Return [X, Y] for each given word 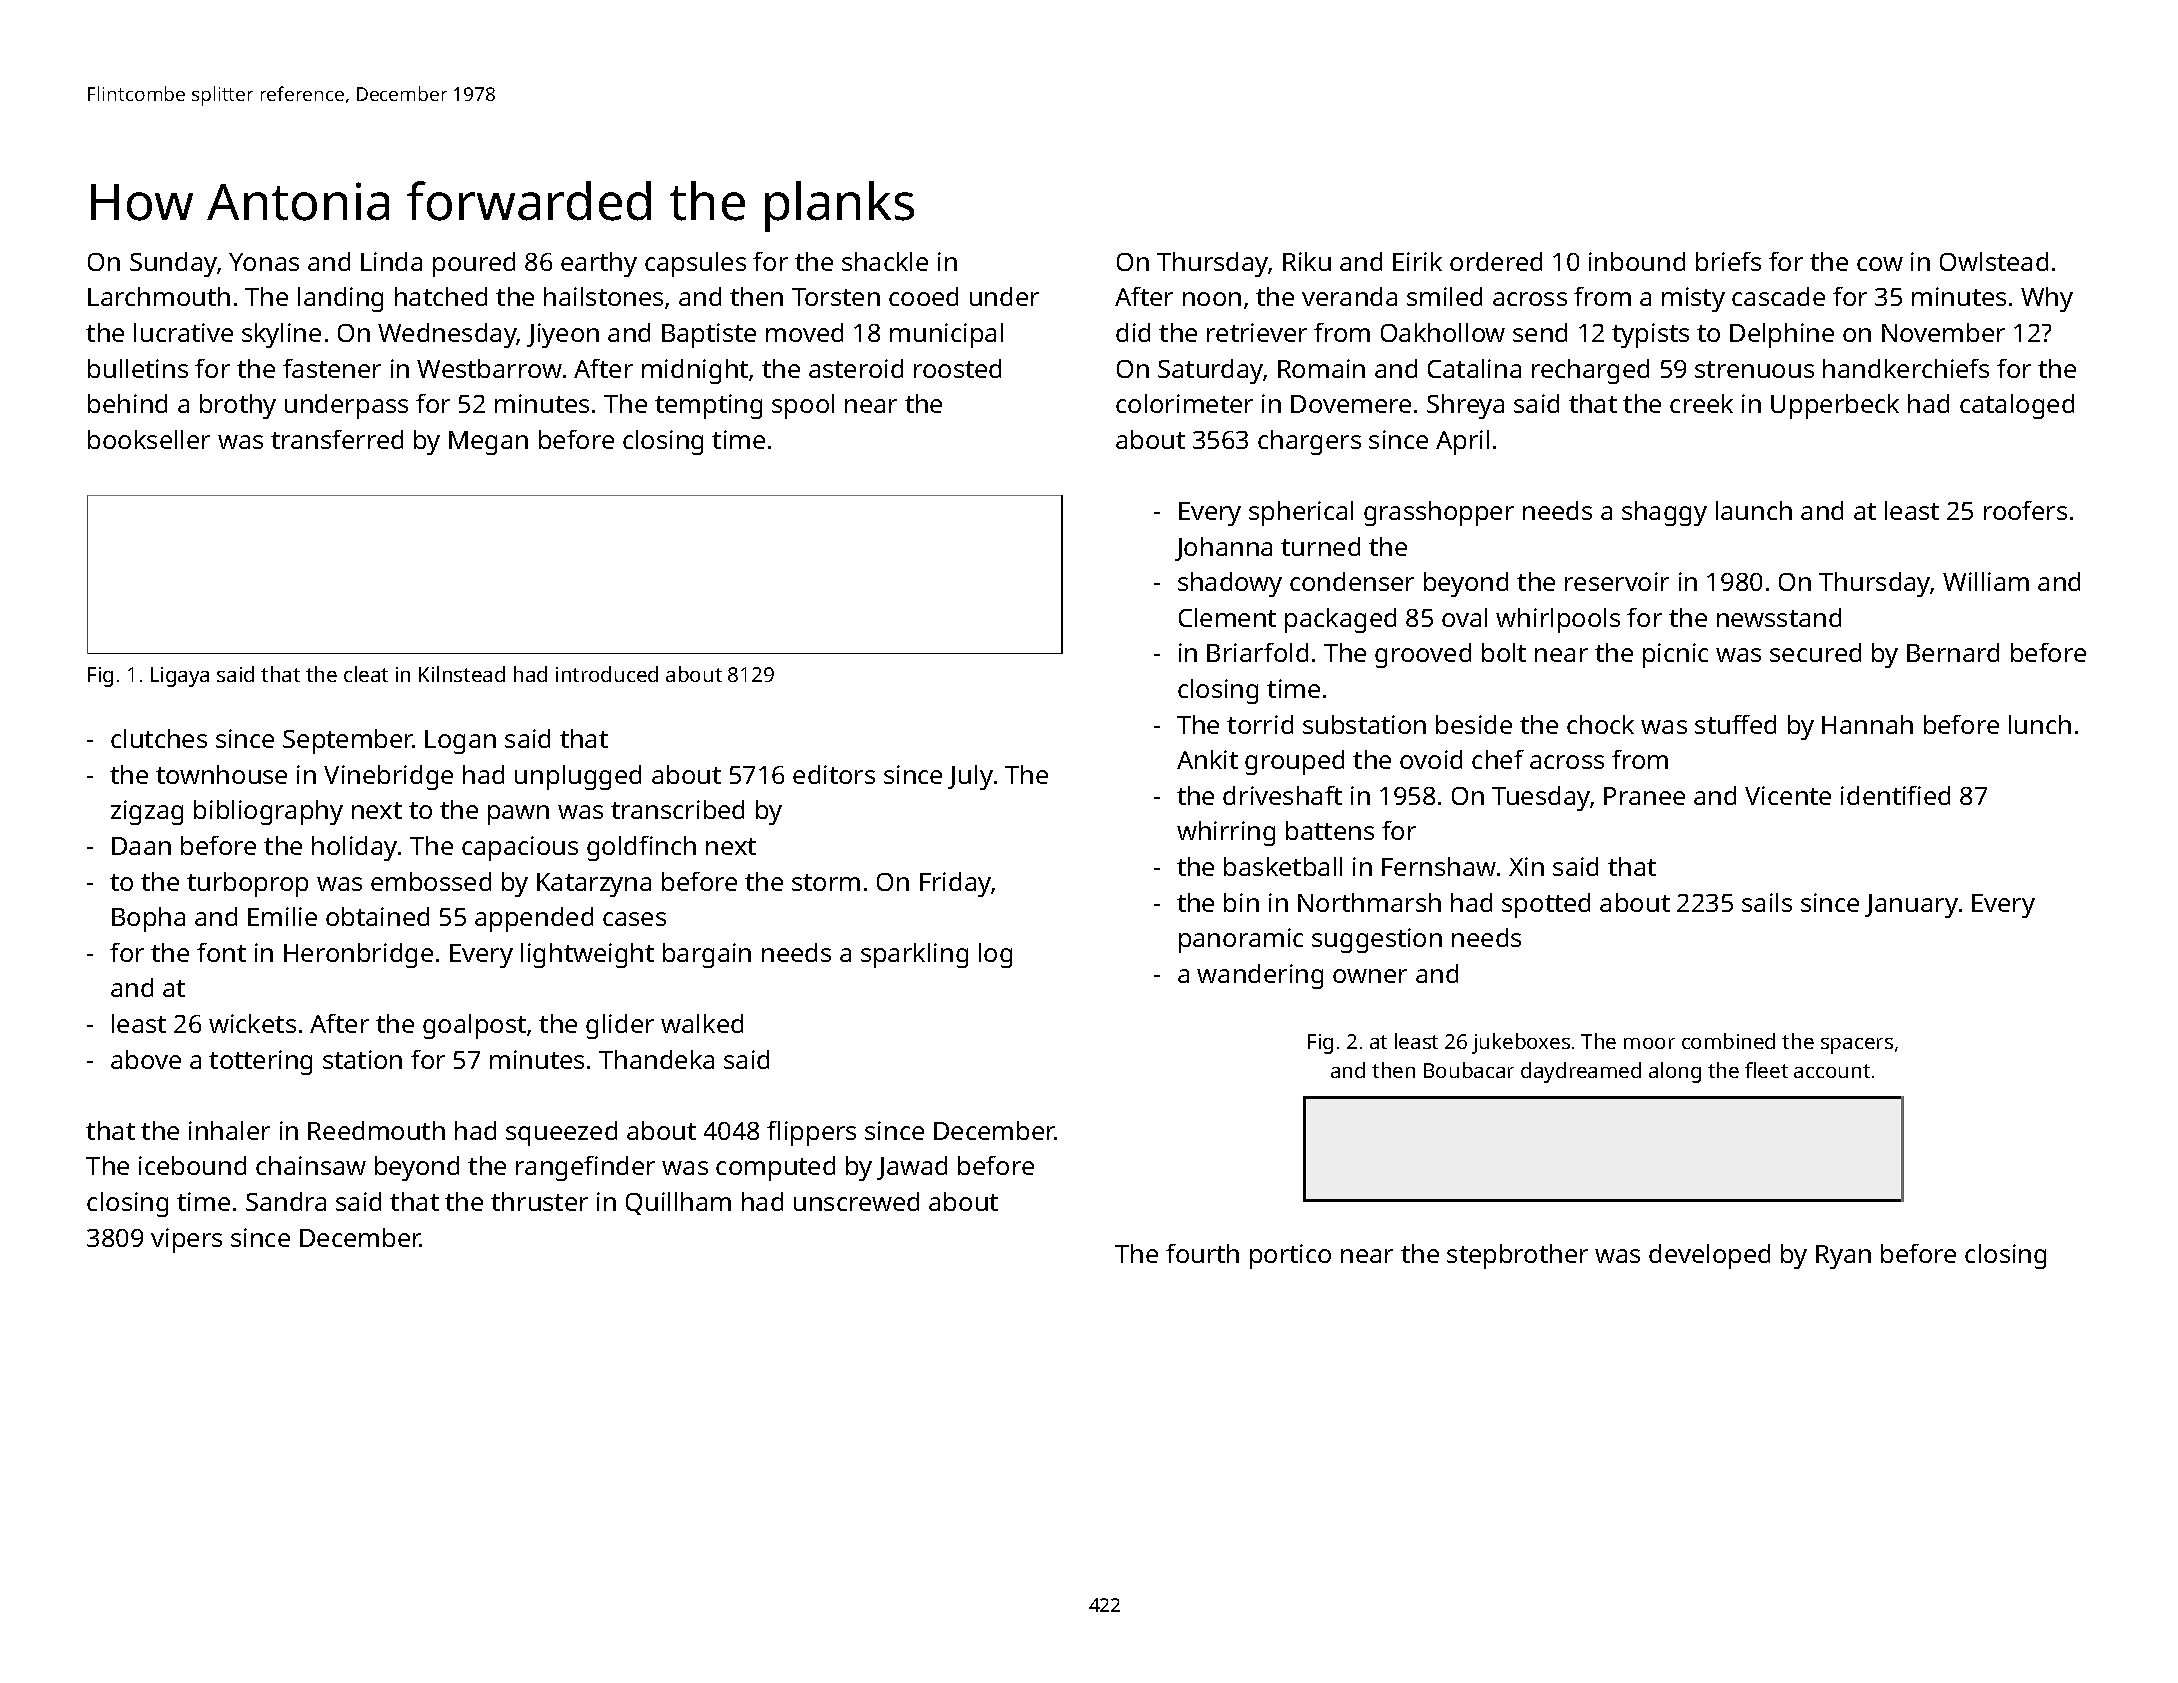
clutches [159, 738]
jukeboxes [1521, 1043]
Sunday [173, 264]
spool [803, 406]
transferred [337, 439]
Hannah [1867, 724]
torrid [1260, 724]
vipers [186, 1240]
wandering [1260, 976]
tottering [260, 1062]
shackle [885, 261]
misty [1693, 299]
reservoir [1617, 581]
